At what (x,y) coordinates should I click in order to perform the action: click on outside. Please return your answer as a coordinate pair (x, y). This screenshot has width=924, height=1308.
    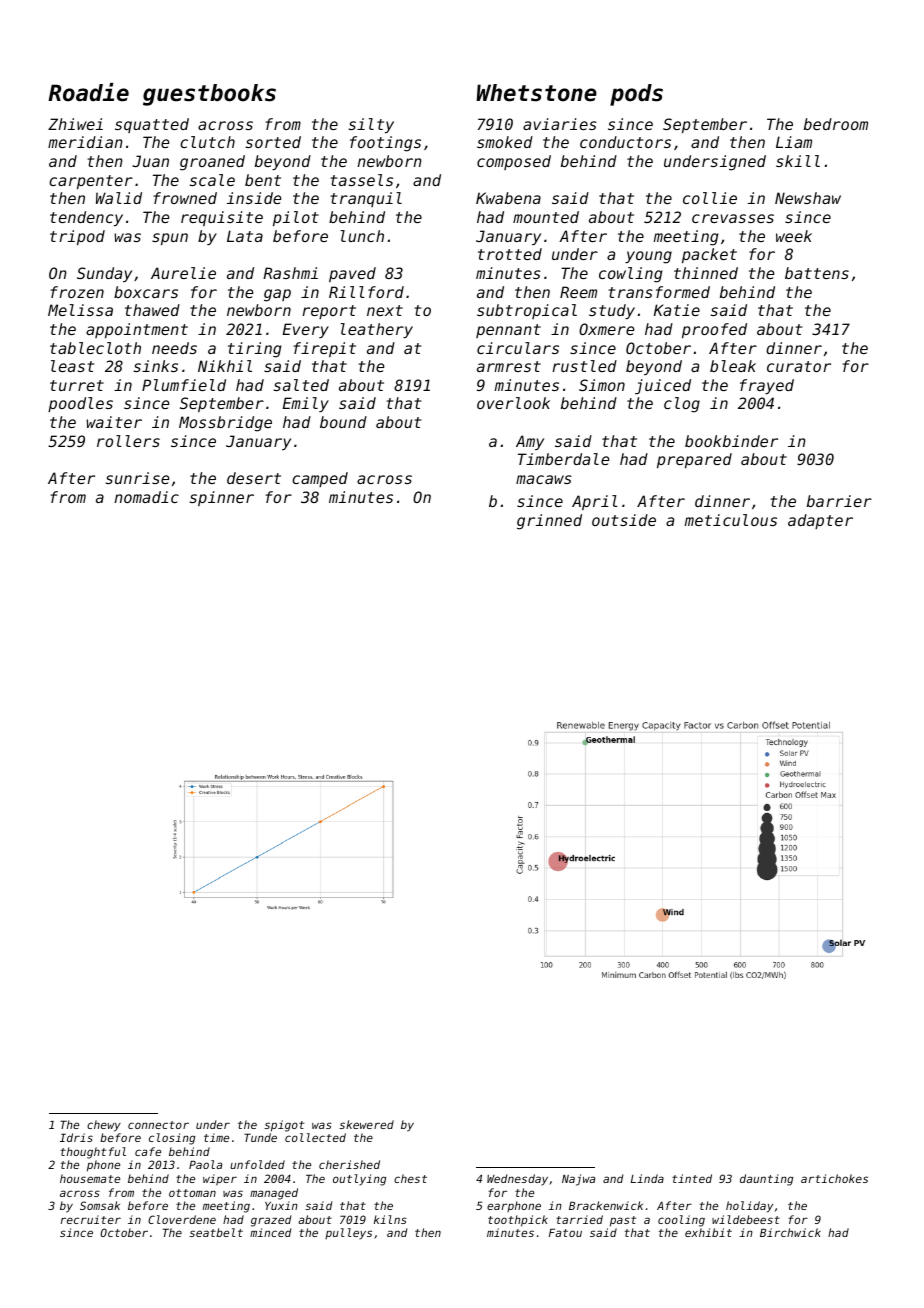
    Looking at the image, I should click on (624, 520).
